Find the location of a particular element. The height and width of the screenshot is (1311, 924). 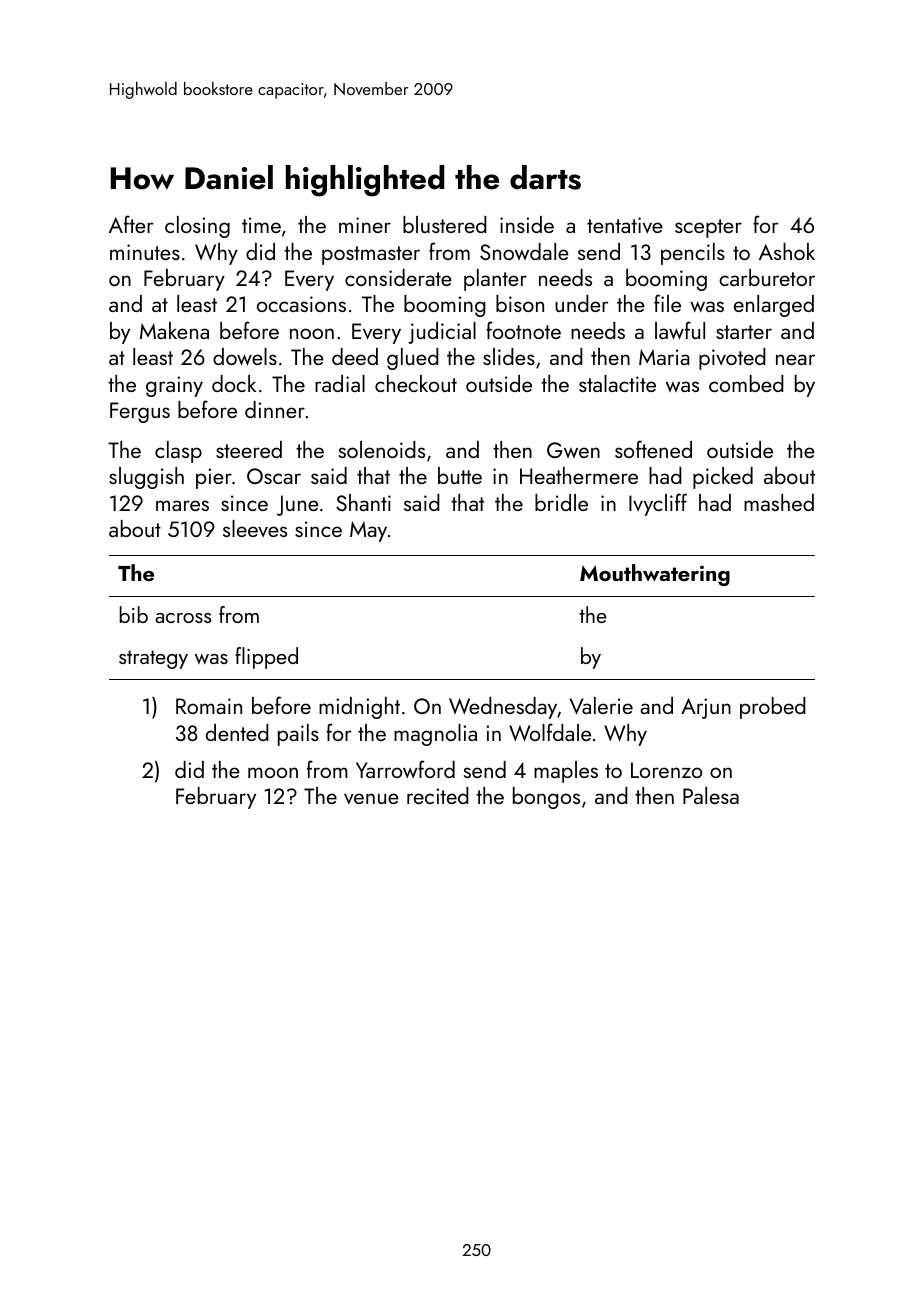

May is located at coordinates (368, 531).
